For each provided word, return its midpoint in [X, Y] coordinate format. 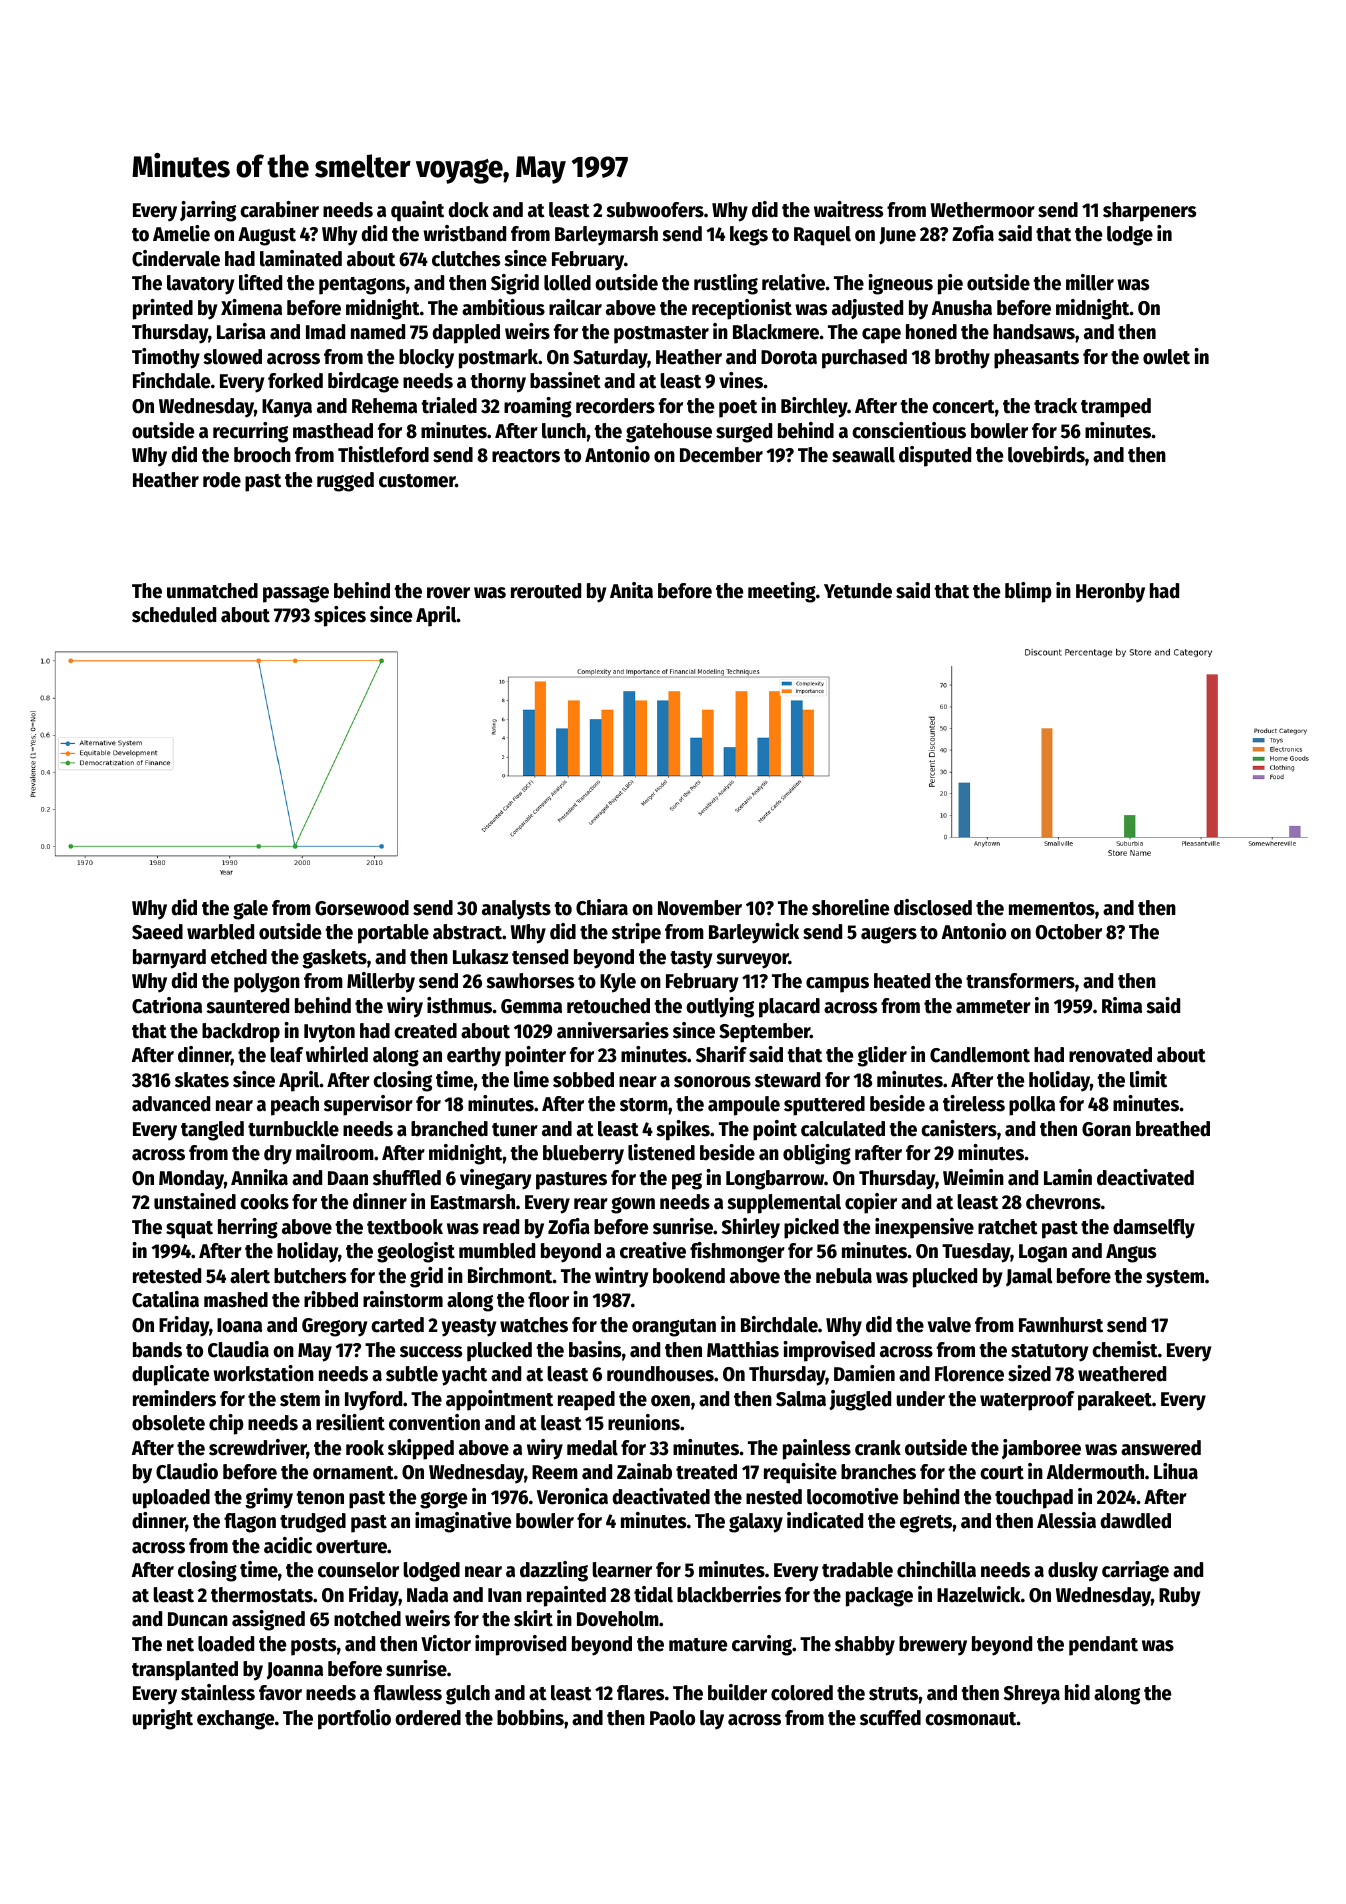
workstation [263, 1373]
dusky [1073, 1572]
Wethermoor [982, 210]
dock [469, 210]
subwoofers [655, 210]
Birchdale [779, 1324]
